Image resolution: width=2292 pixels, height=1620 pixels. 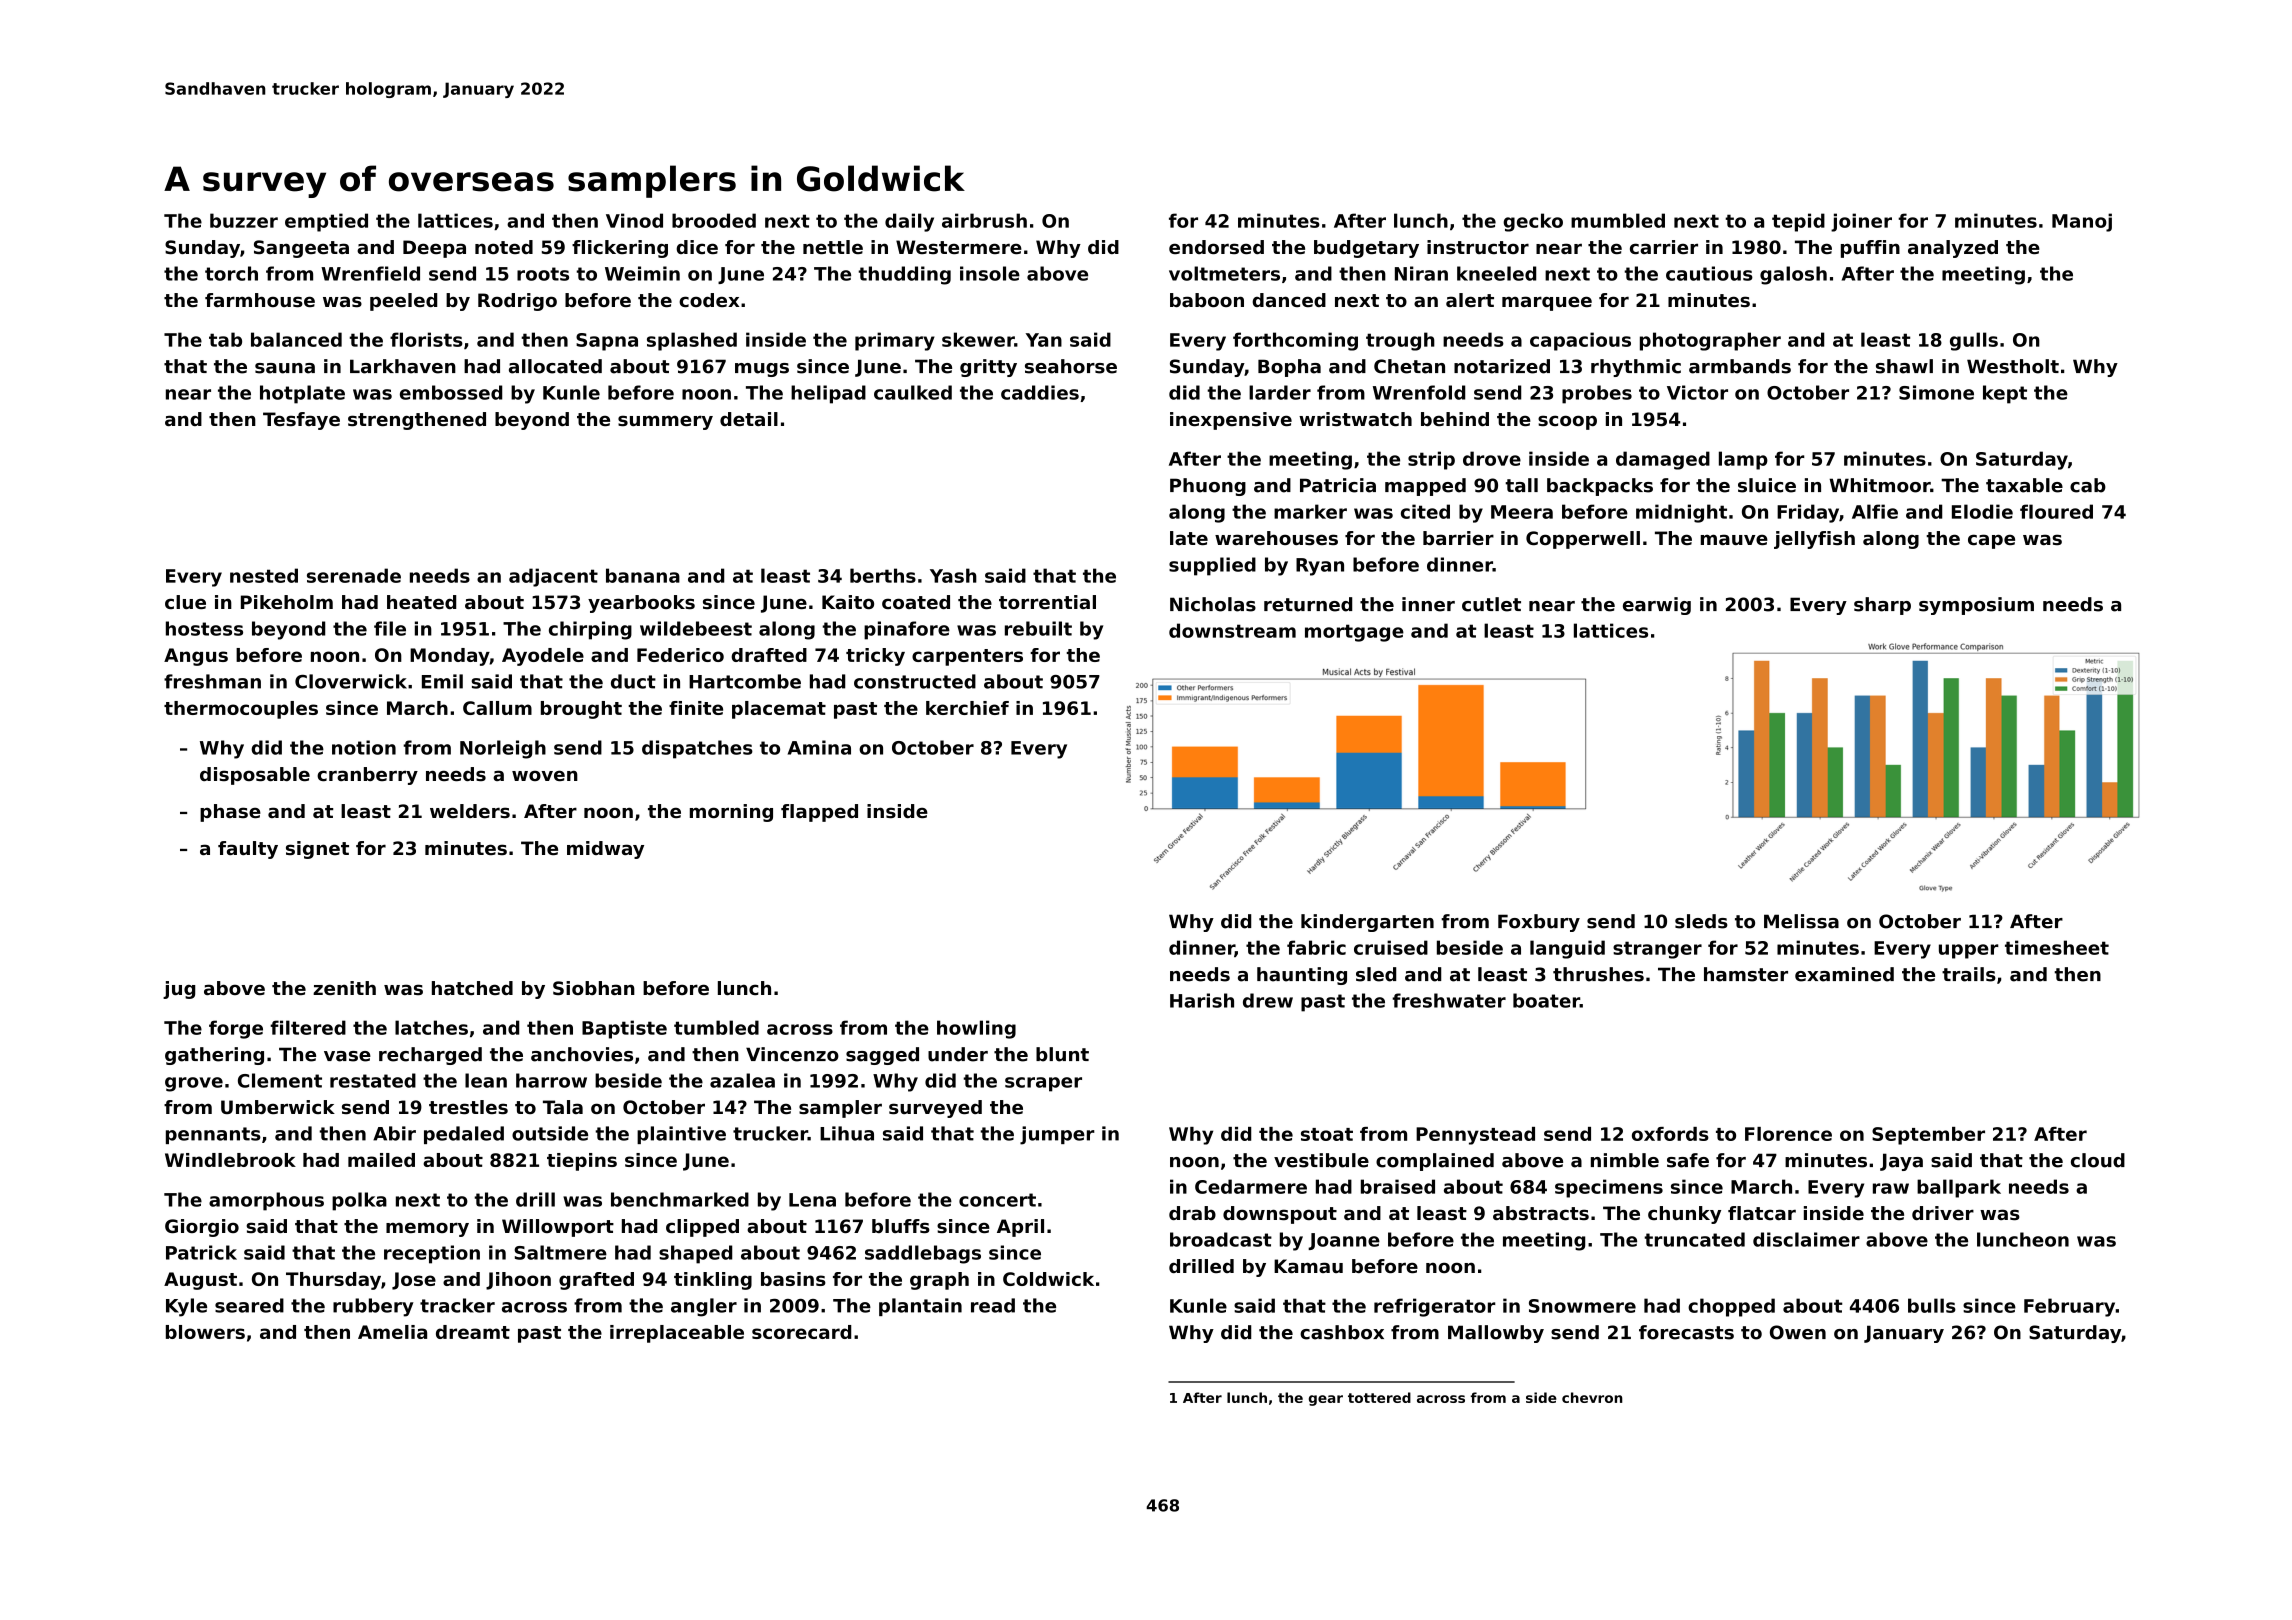 I want to click on jumper, so click(x=1057, y=1135).
